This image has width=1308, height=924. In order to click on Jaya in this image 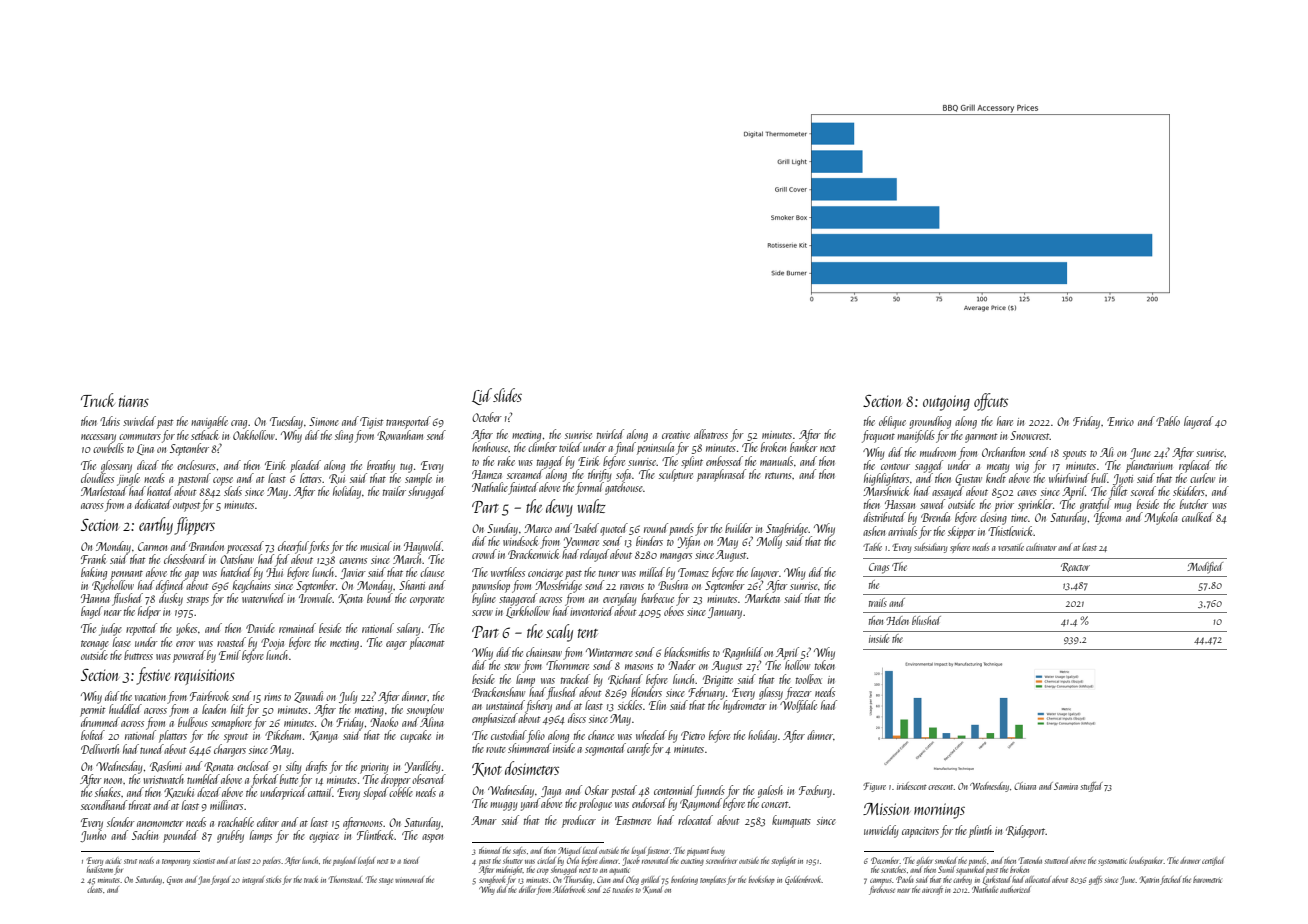, I will do `click(551, 792)`.
